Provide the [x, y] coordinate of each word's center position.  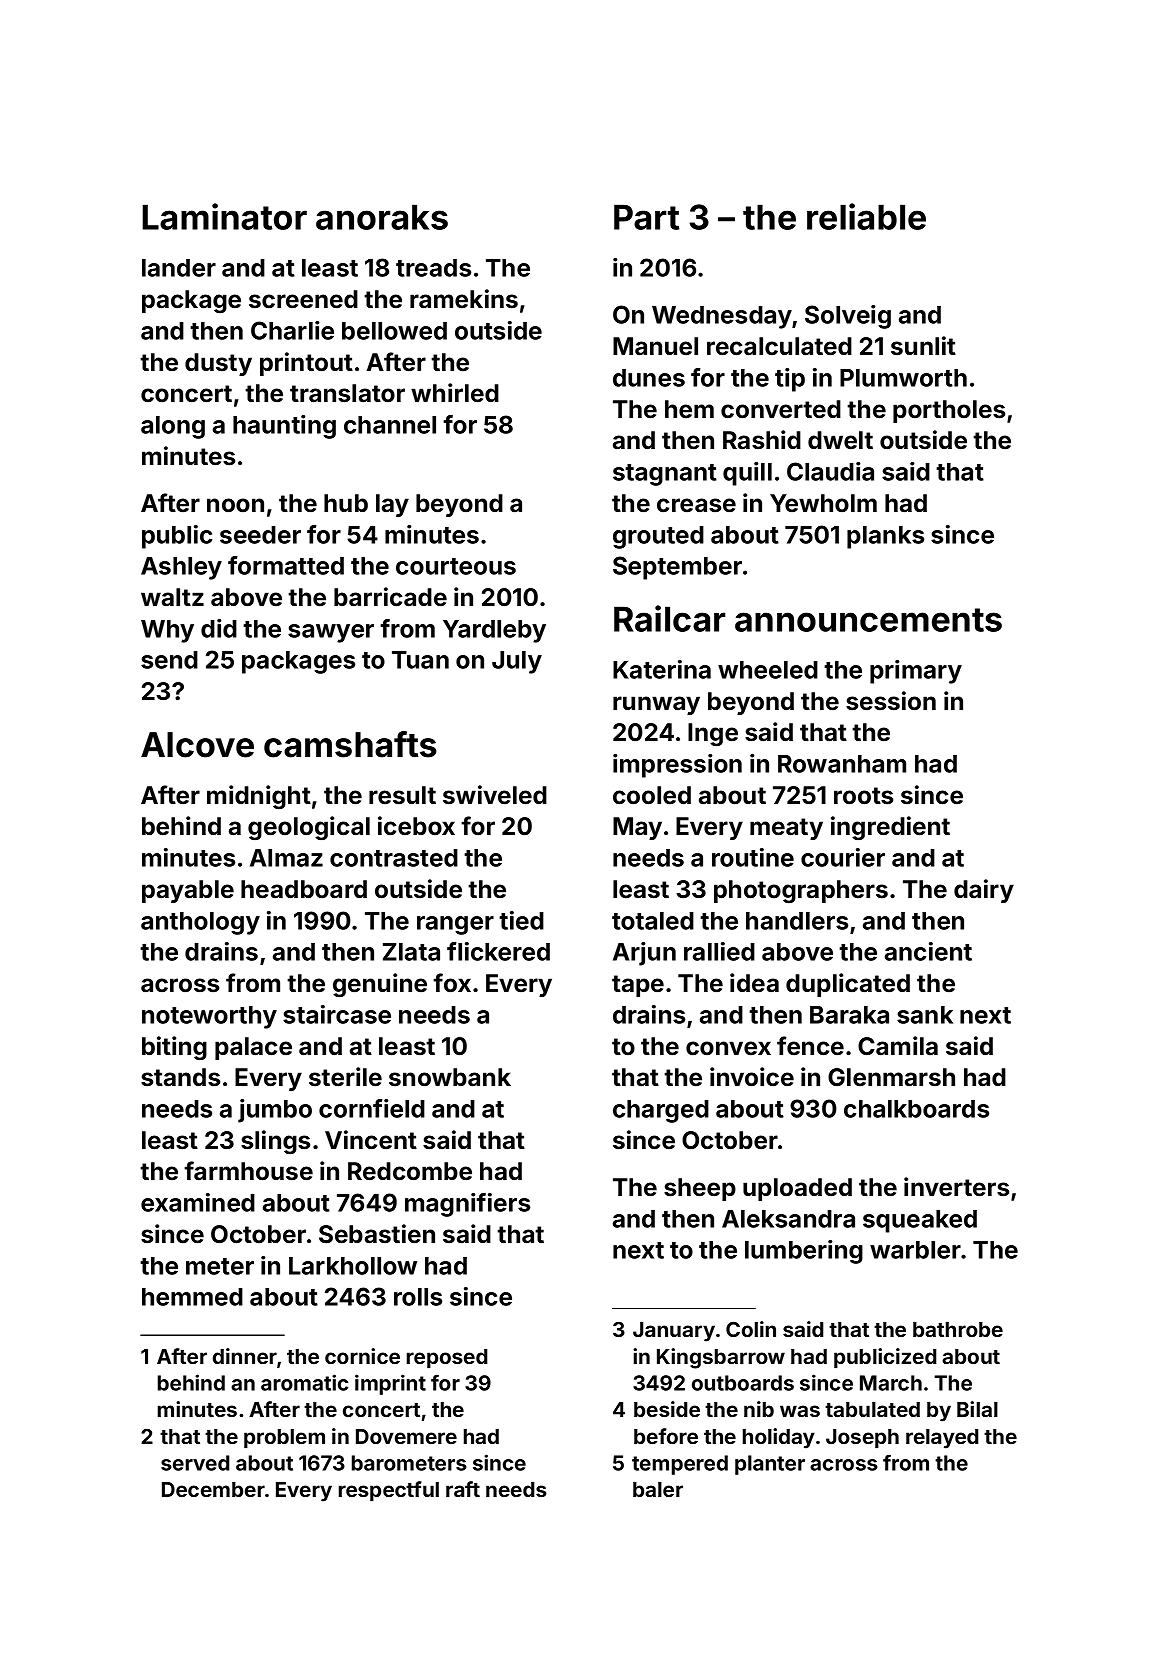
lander [179, 268]
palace [253, 1048]
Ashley [181, 568]
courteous [456, 566]
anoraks [382, 217]
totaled [653, 921]
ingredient [890, 828]
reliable [866, 216]
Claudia [830, 471]
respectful [389, 1491]
